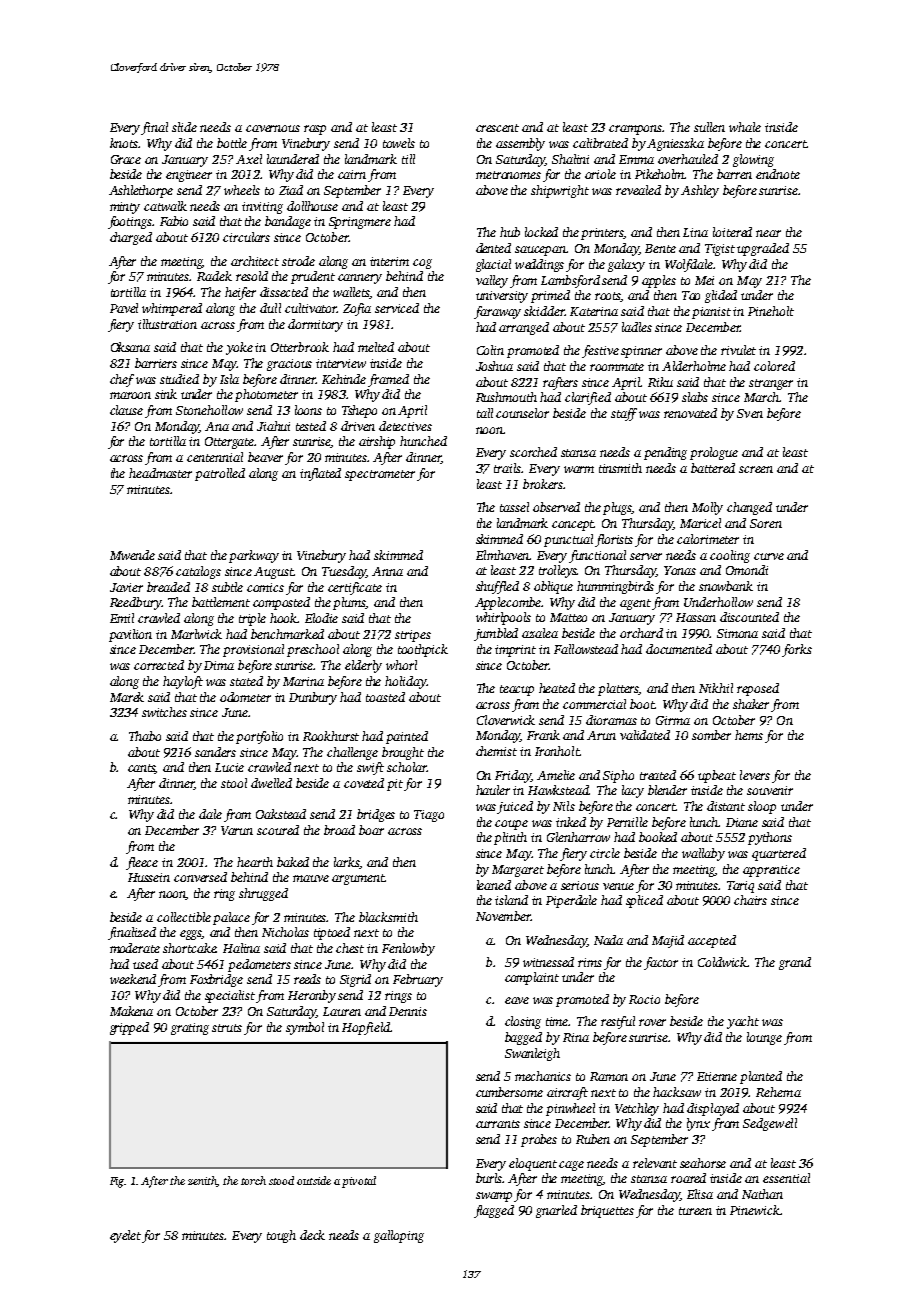  What do you see at coordinates (125, 1236) in the document?
I see `eyelet` at bounding box center [125, 1236].
